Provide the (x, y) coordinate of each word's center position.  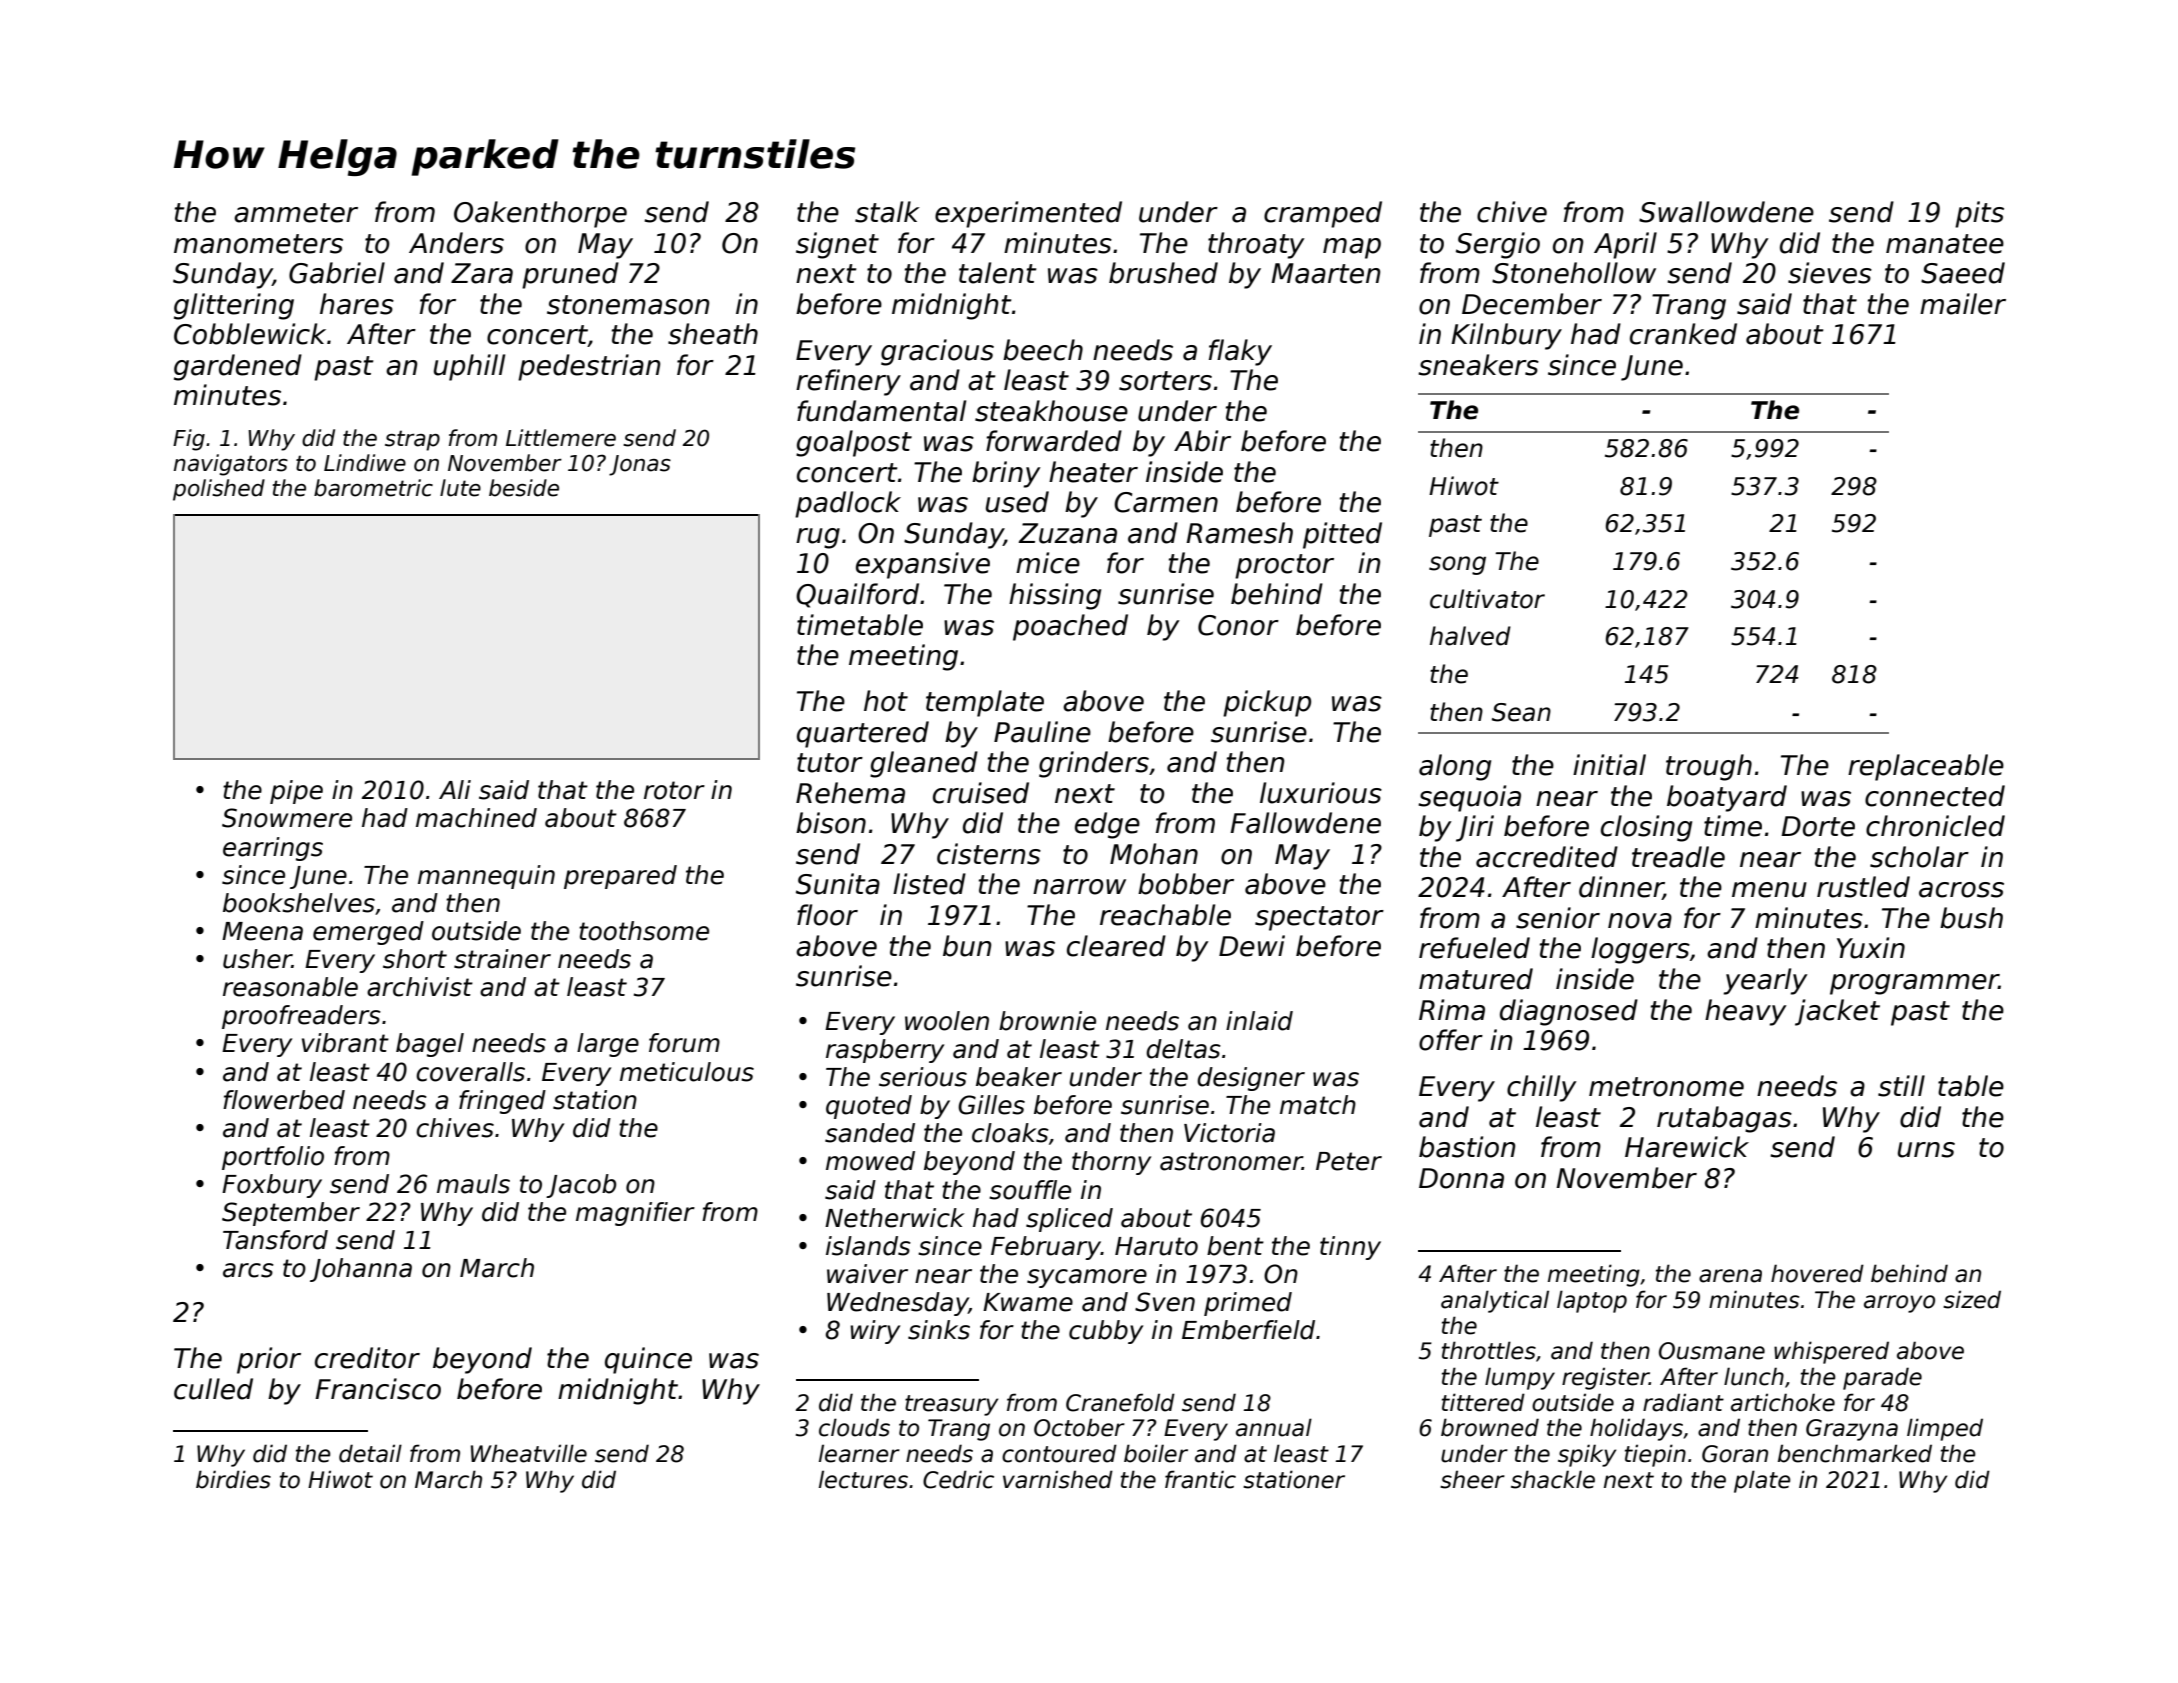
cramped (1323, 214)
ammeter (296, 213)
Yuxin (1871, 948)
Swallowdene (1726, 212)
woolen (947, 1021)
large (608, 1045)
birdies (233, 1479)
